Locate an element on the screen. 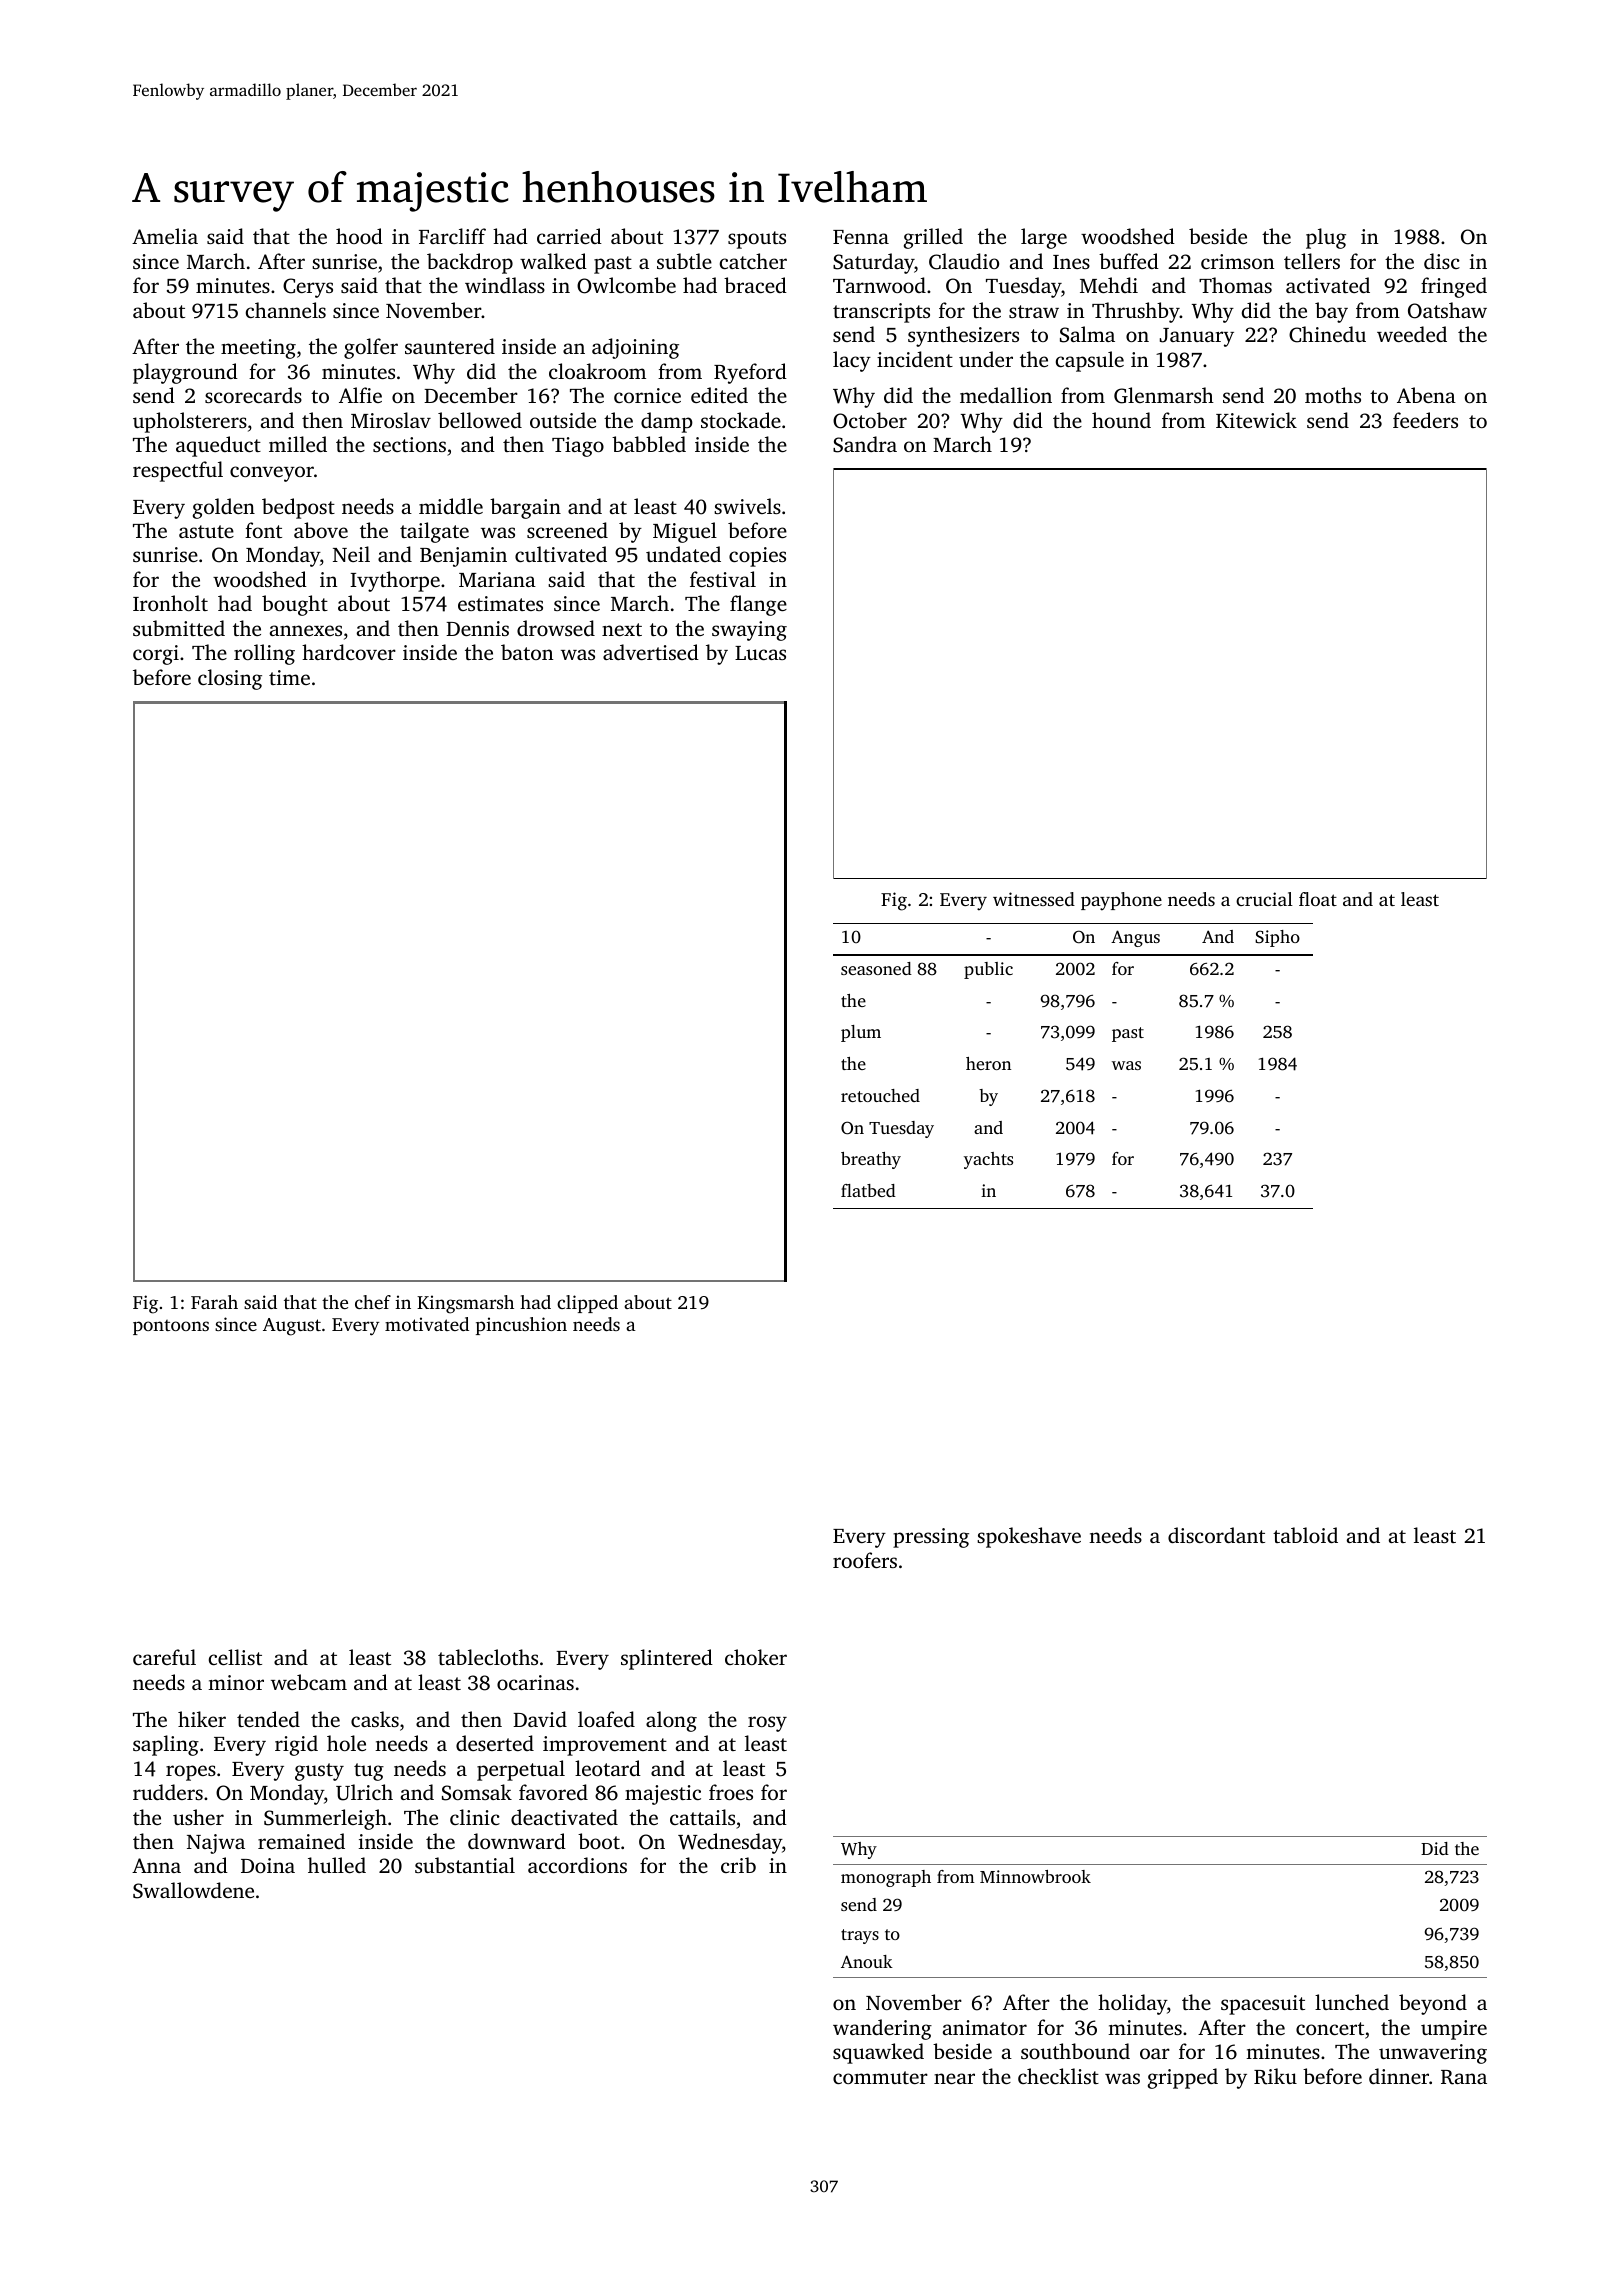 This screenshot has height=2292, width=1620. Swallowdene is located at coordinates (193, 1890).
